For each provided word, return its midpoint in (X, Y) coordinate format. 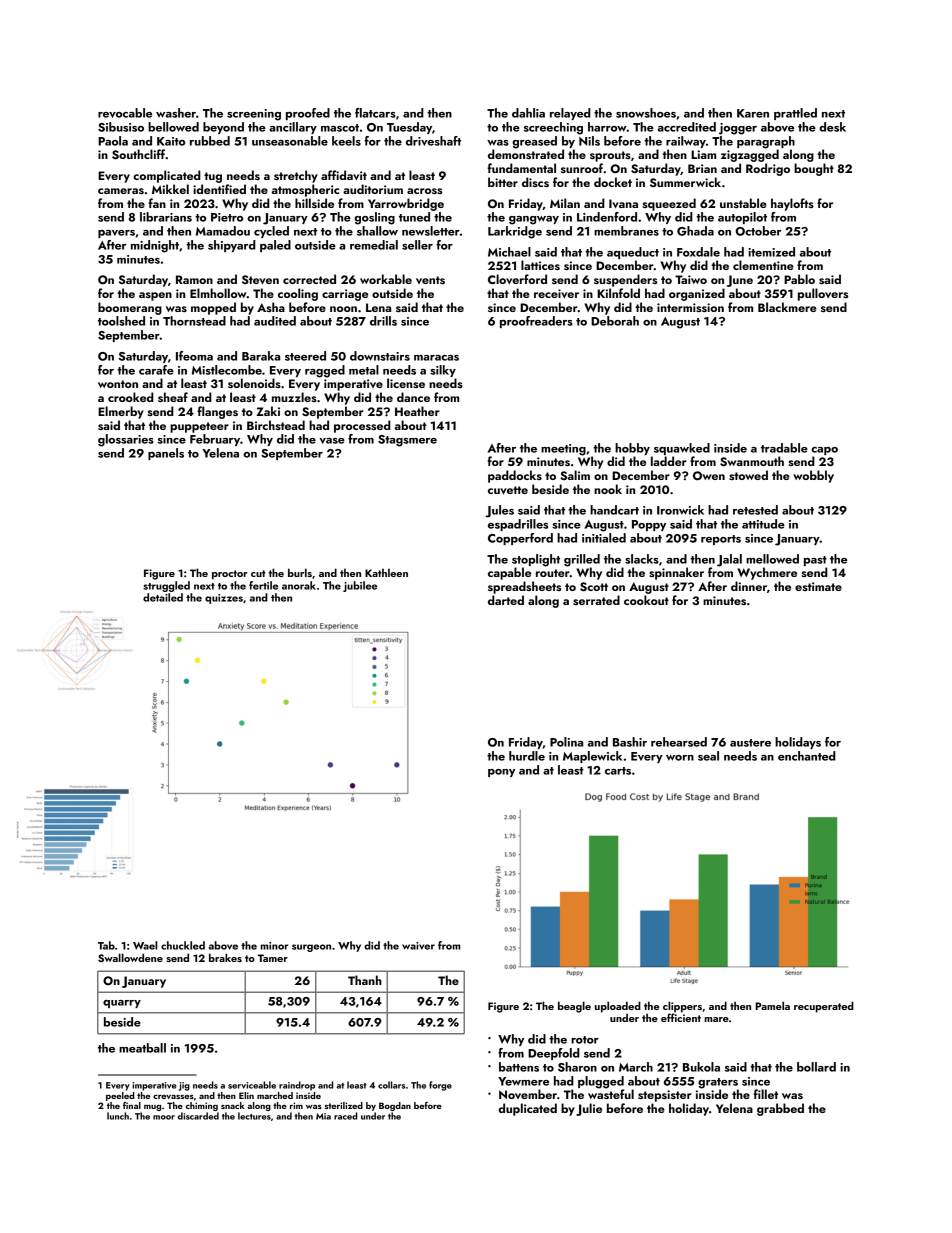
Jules (500, 511)
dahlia (528, 113)
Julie (589, 1109)
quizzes (224, 599)
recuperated (824, 1007)
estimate (818, 586)
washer (176, 113)
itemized (771, 252)
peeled (120, 1096)
